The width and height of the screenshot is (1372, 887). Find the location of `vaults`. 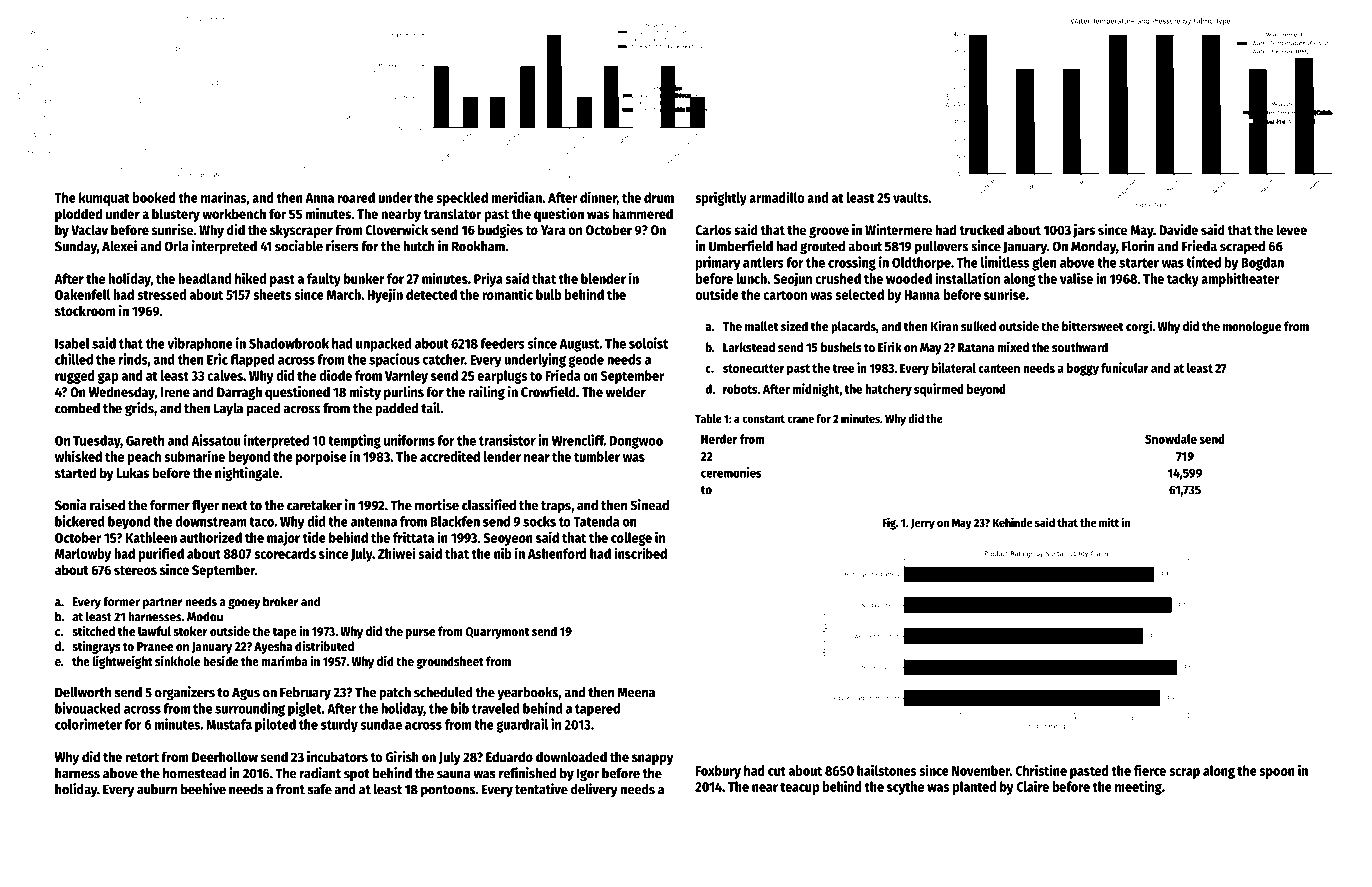

vaults is located at coordinates (910, 197).
